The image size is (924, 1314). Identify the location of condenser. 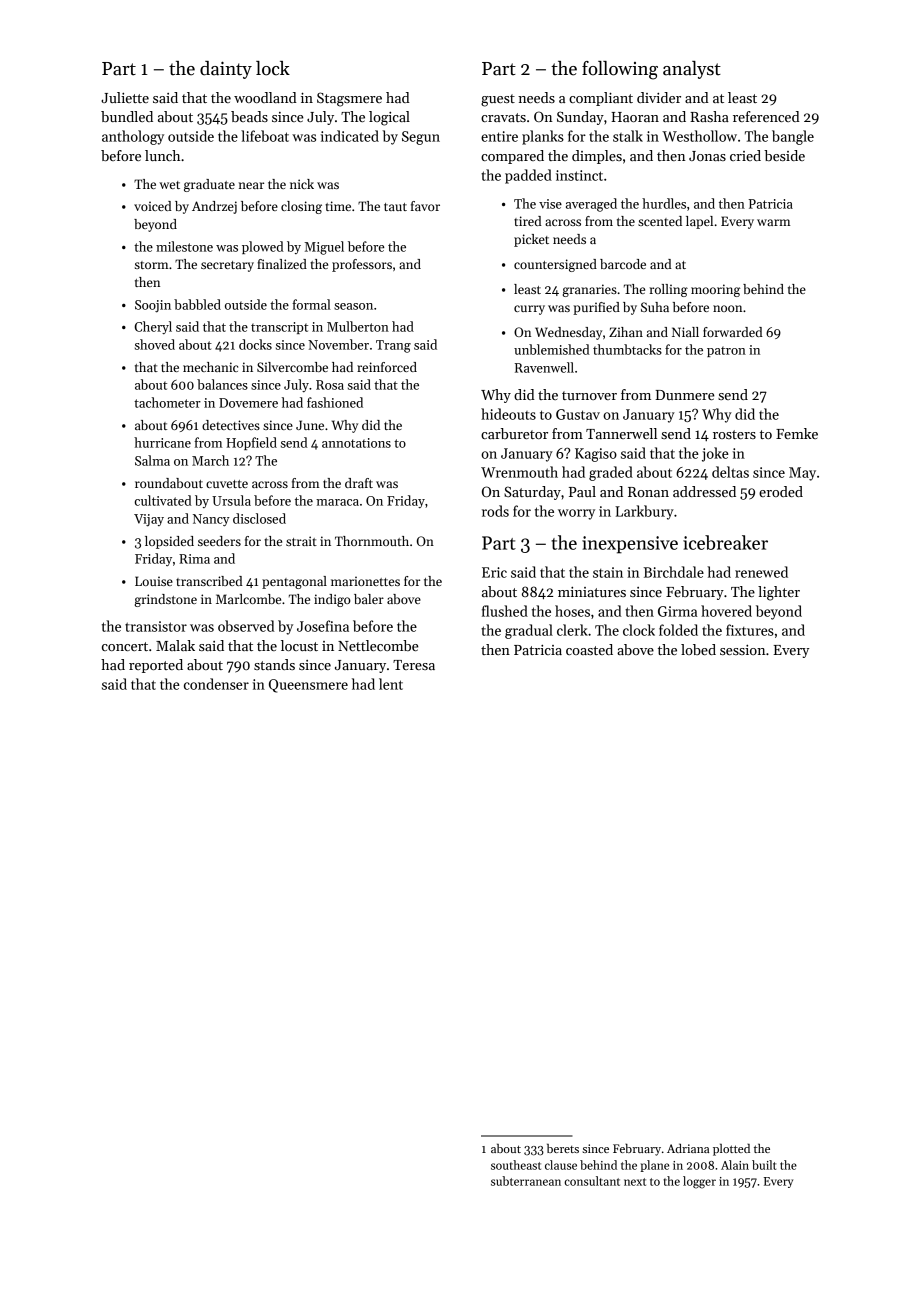
(216, 684).
